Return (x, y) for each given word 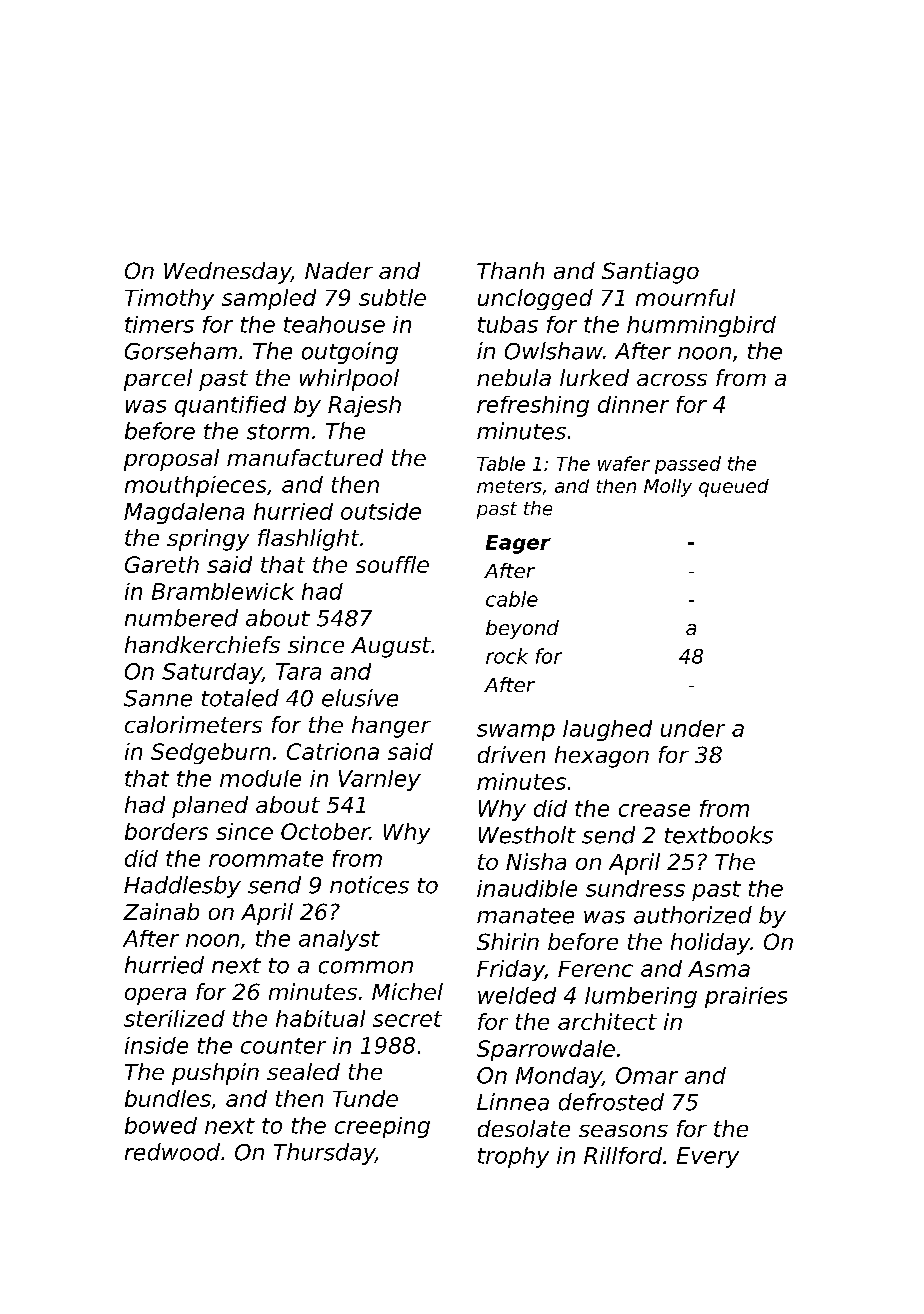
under (693, 728)
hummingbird (701, 326)
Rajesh (364, 406)
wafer (624, 463)
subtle (392, 297)
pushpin (215, 1074)
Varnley (380, 780)
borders (166, 831)
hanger (391, 727)
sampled (269, 299)
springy (208, 540)
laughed (607, 730)
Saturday (212, 673)
